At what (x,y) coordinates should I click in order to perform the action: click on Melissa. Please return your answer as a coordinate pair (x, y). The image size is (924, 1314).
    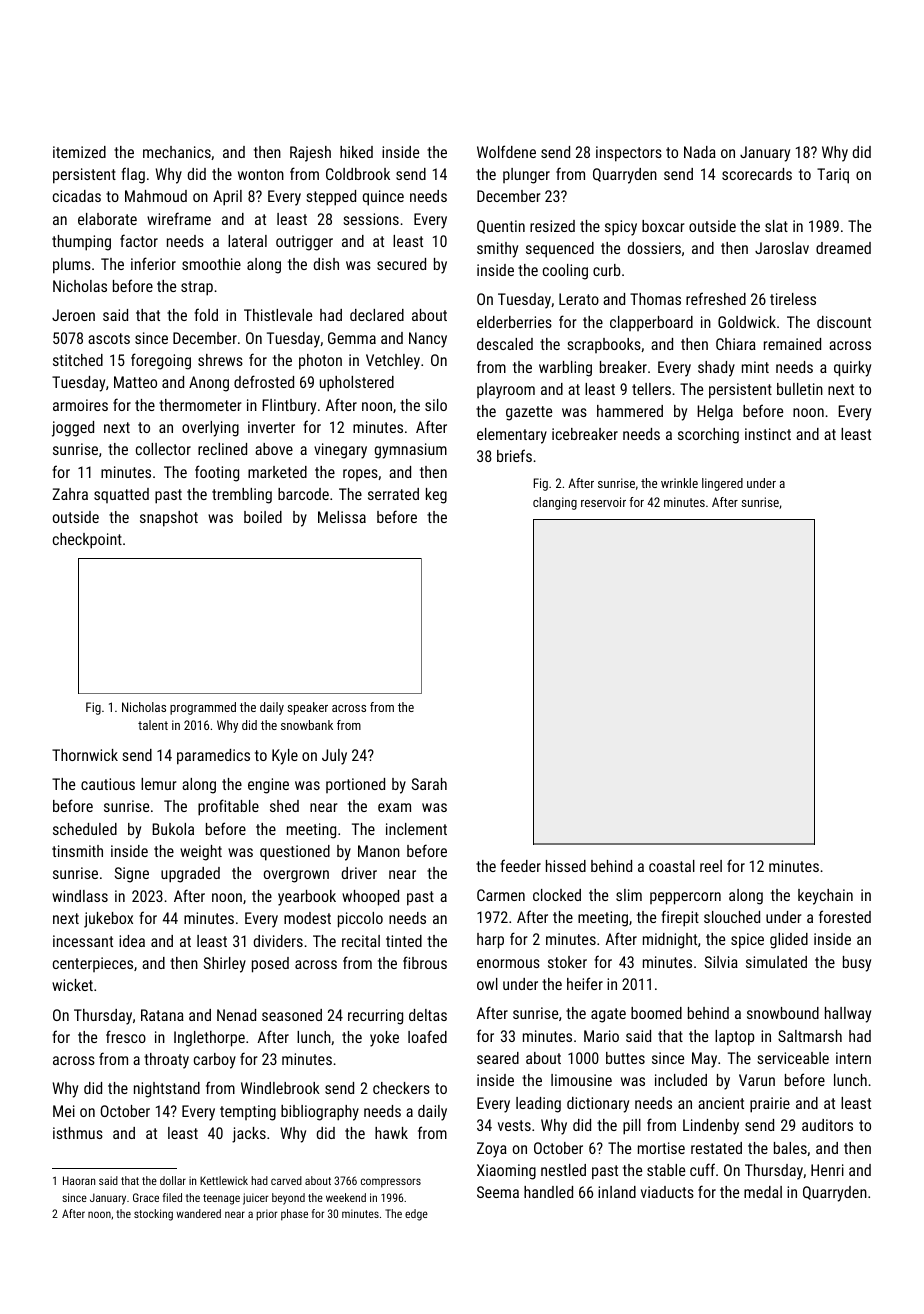
    Looking at the image, I should click on (342, 517).
